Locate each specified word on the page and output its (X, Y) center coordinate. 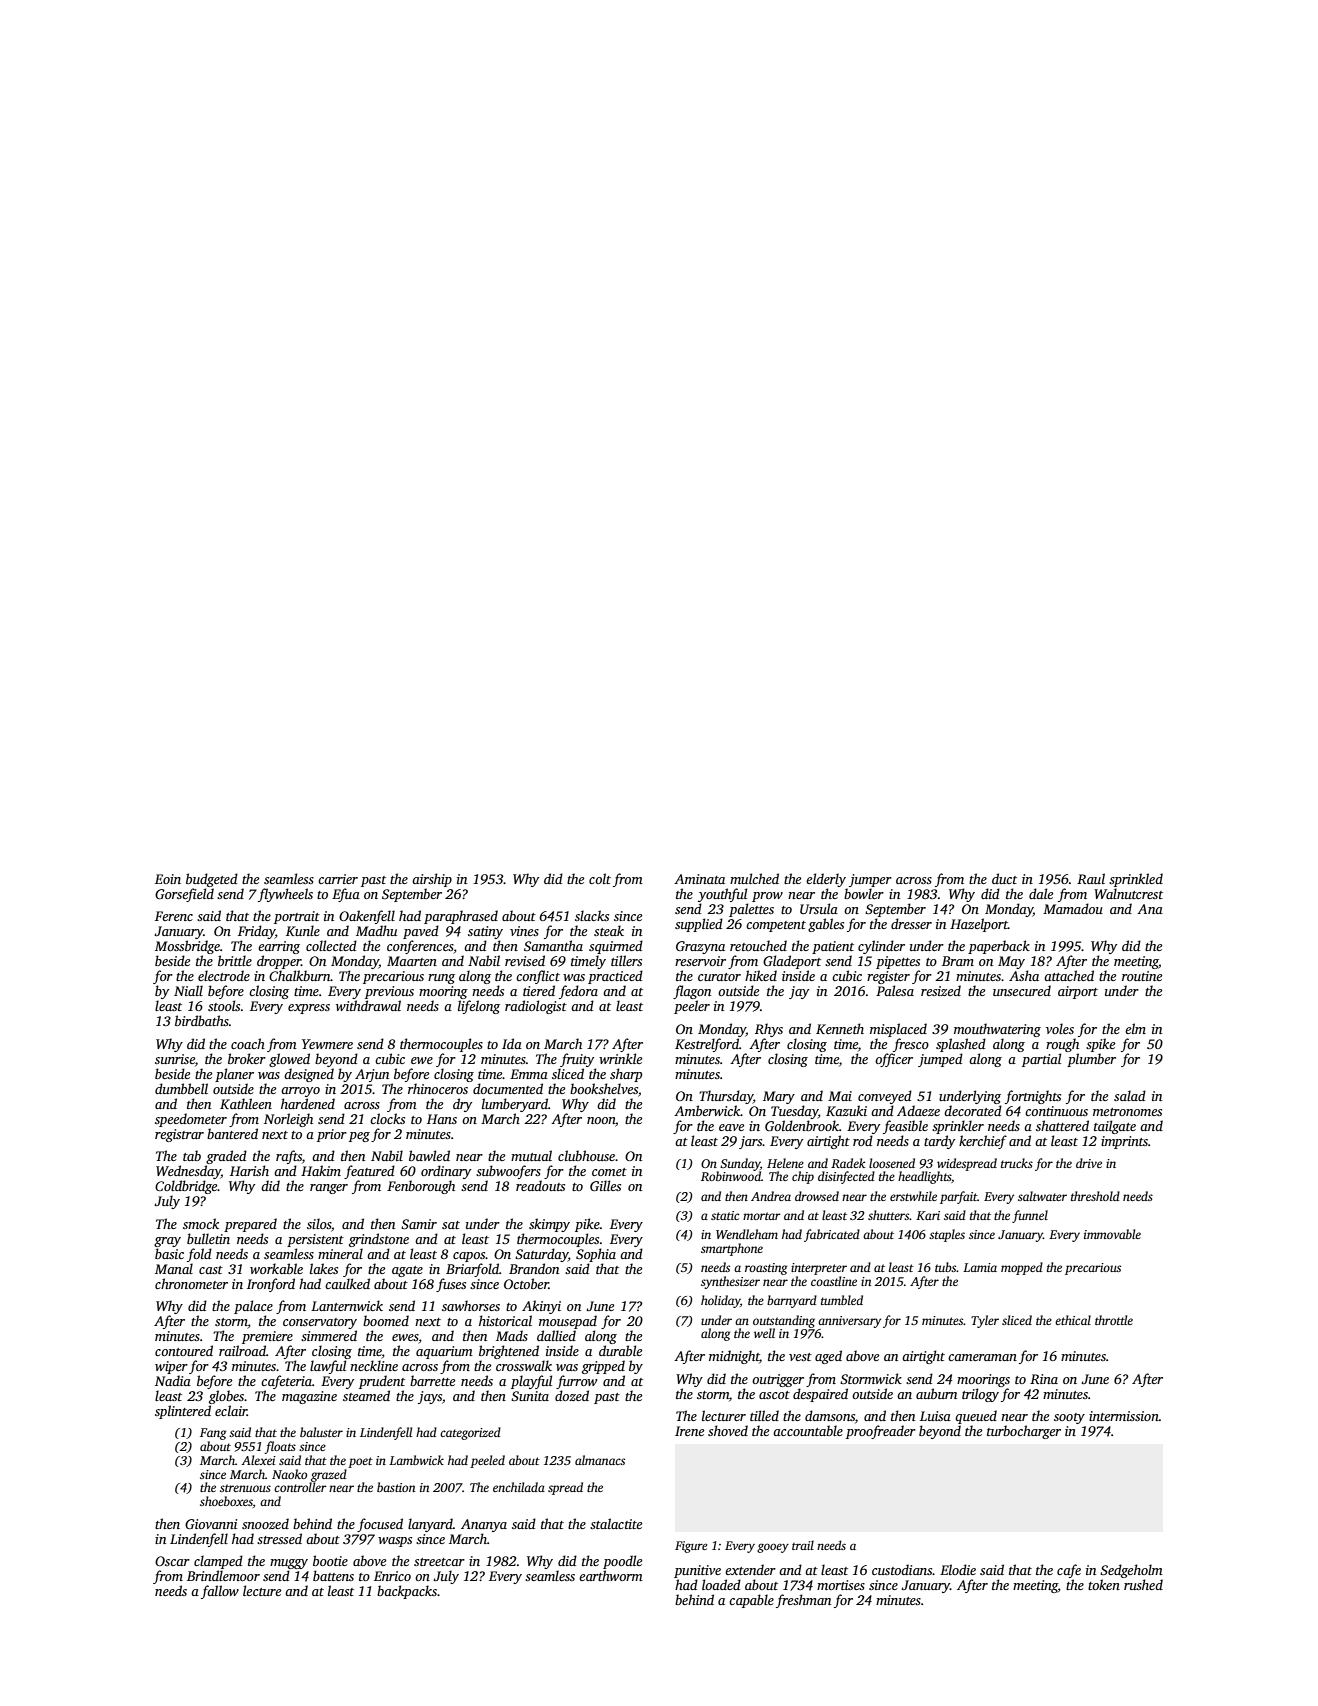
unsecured (1022, 990)
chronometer (191, 1283)
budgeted (212, 880)
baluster (321, 1432)
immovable (1112, 1234)
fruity (577, 1060)
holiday (720, 1301)
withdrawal (368, 1005)
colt (600, 878)
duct (1004, 878)
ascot (774, 1395)
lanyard (430, 1525)
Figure (691, 1547)
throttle (1114, 1320)
